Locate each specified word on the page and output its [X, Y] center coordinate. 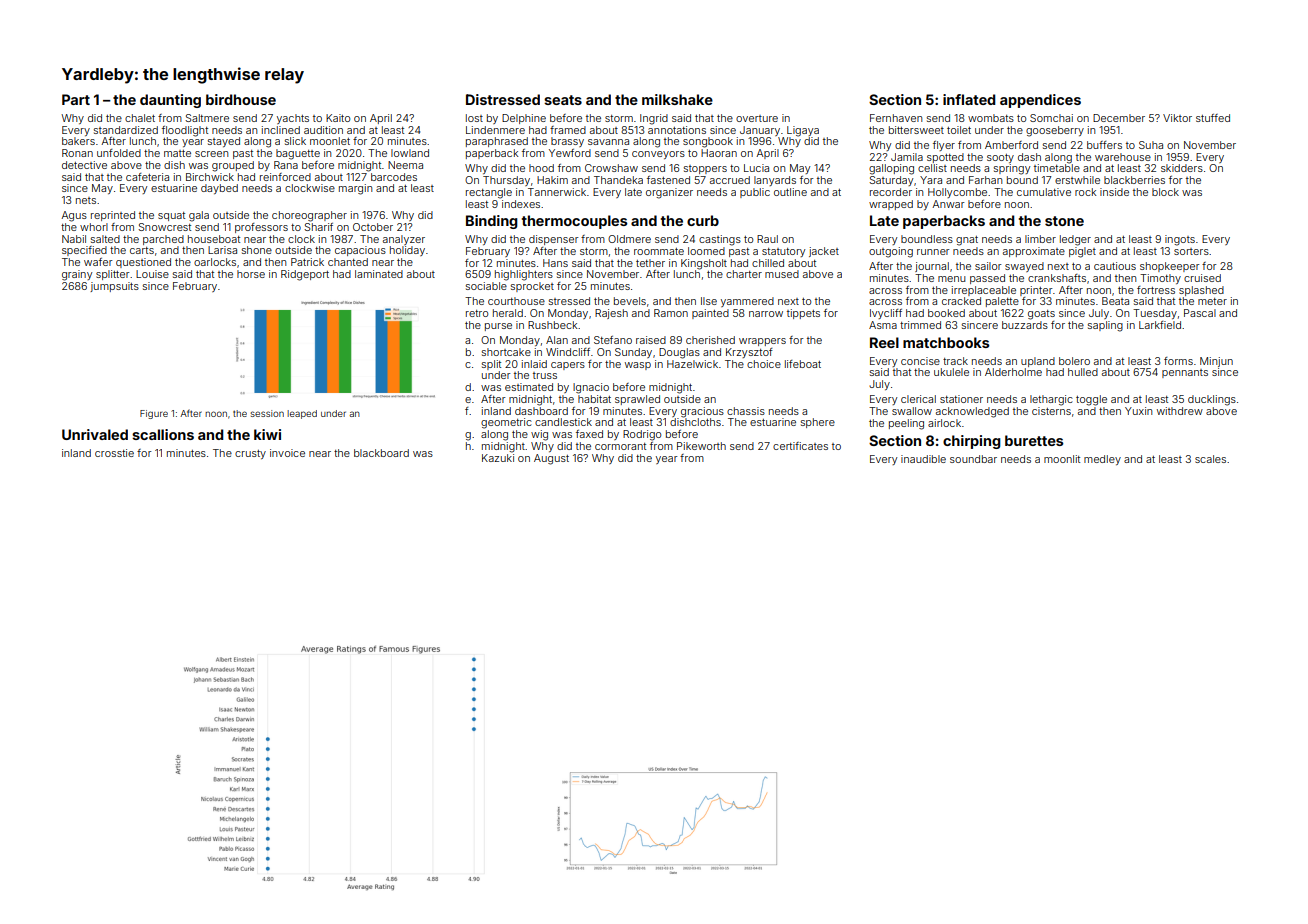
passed [987, 279]
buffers [1104, 145]
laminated [379, 274]
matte [177, 153]
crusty [250, 454]
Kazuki [498, 458]
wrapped [891, 205]
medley [1102, 460]
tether [650, 263]
